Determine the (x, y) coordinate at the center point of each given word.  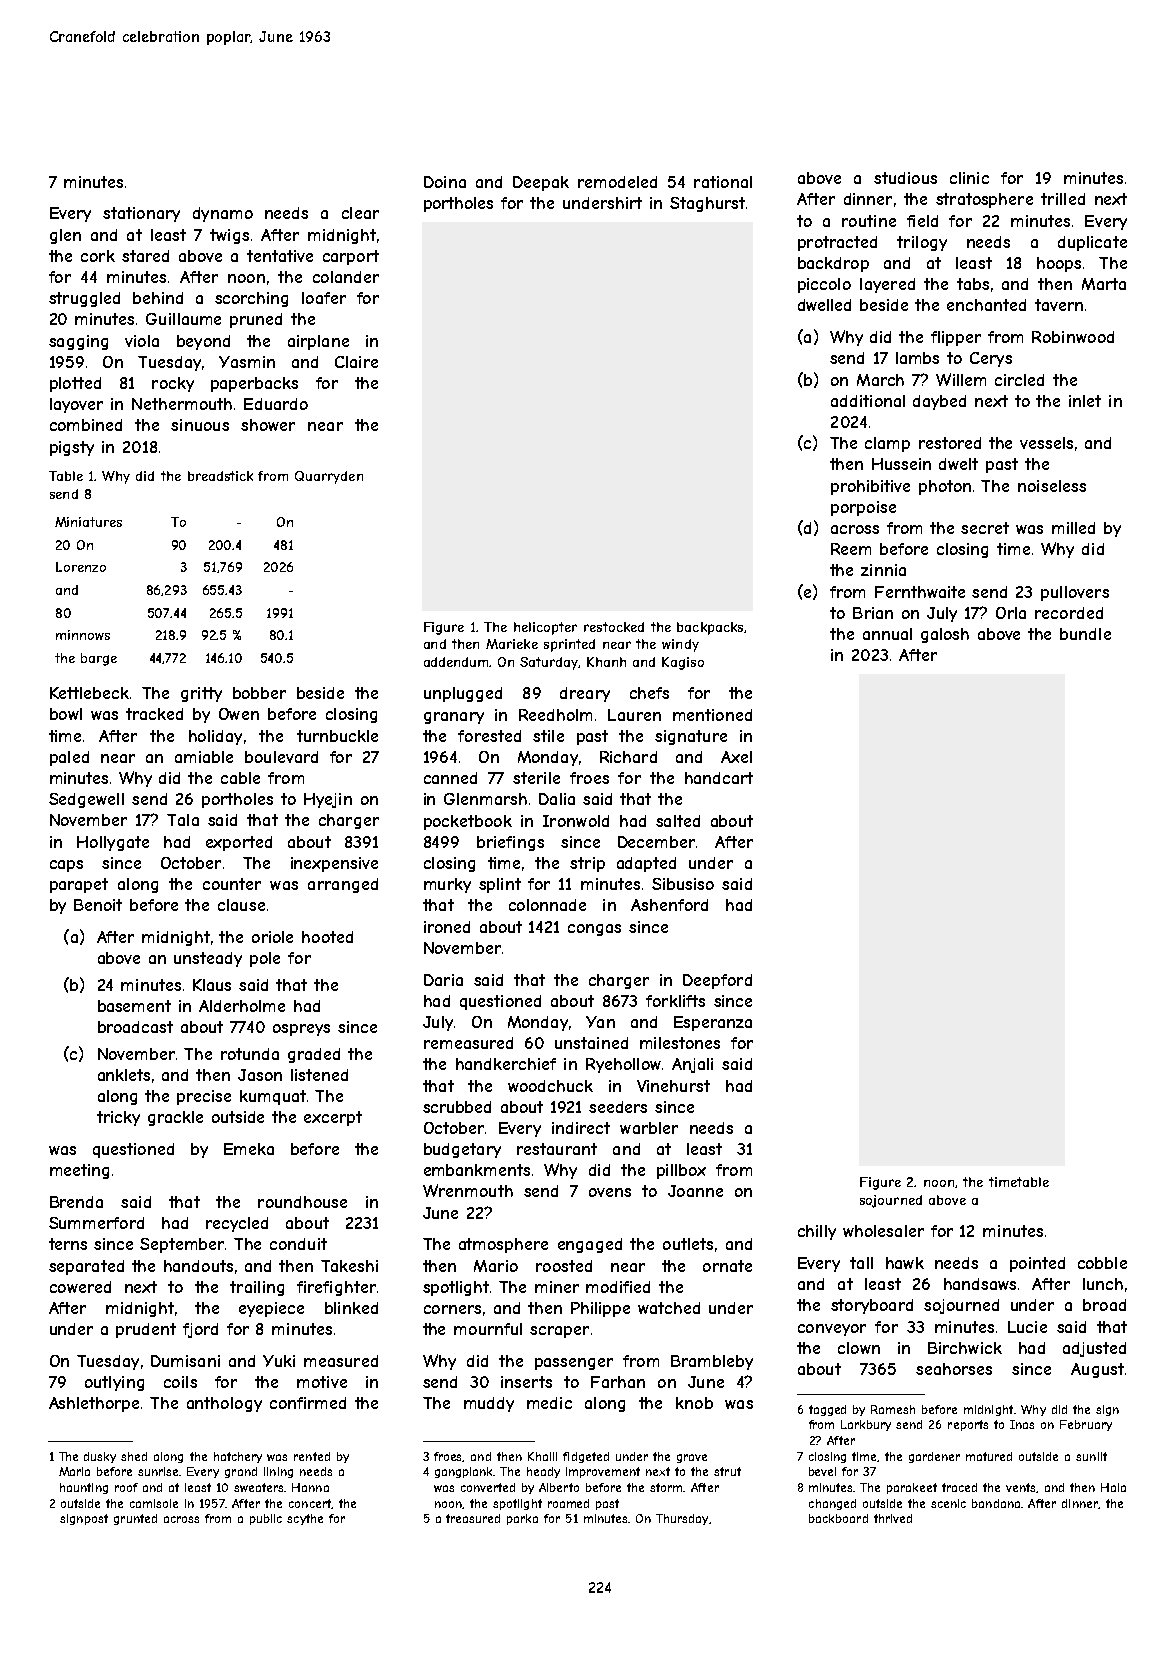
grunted (135, 1519)
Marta (1104, 284)
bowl (66, 714)
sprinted (569, 645)
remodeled (617, 182)
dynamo (223, 214)
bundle (1085, 634)
